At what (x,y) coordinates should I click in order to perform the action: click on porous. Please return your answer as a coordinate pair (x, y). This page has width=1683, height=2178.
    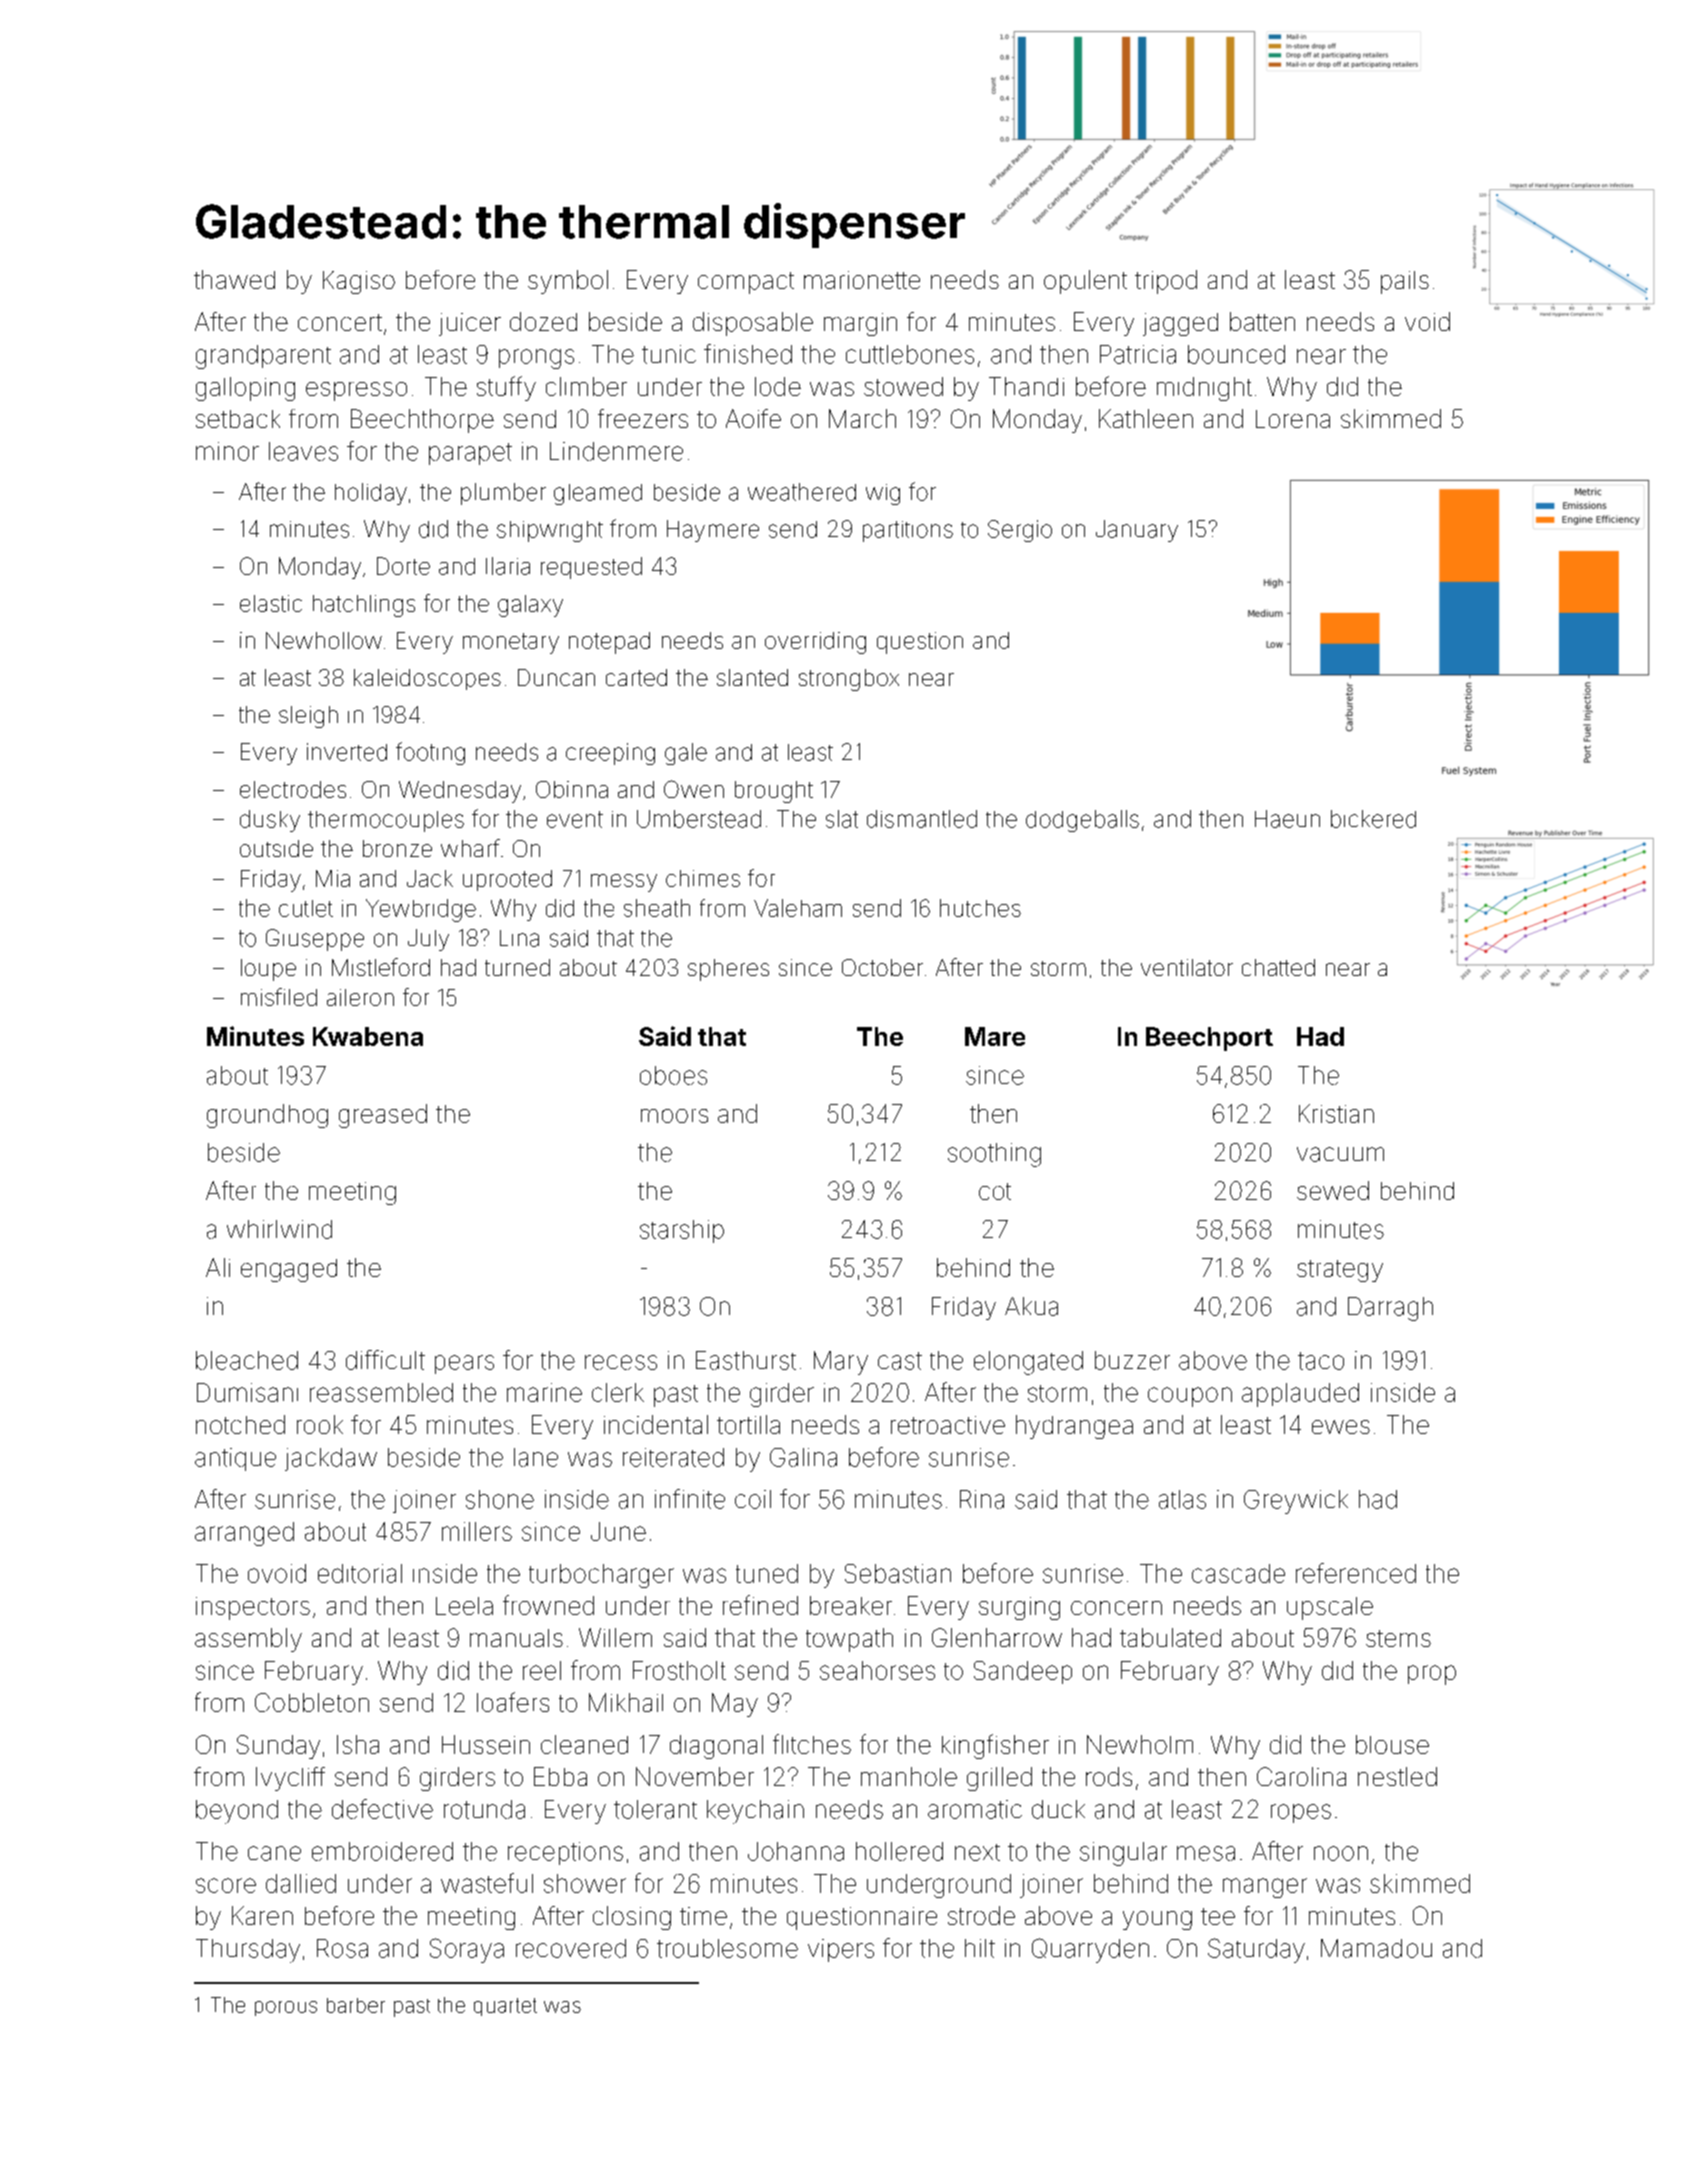
    Looking at the image, I should click on (286, 2008).
